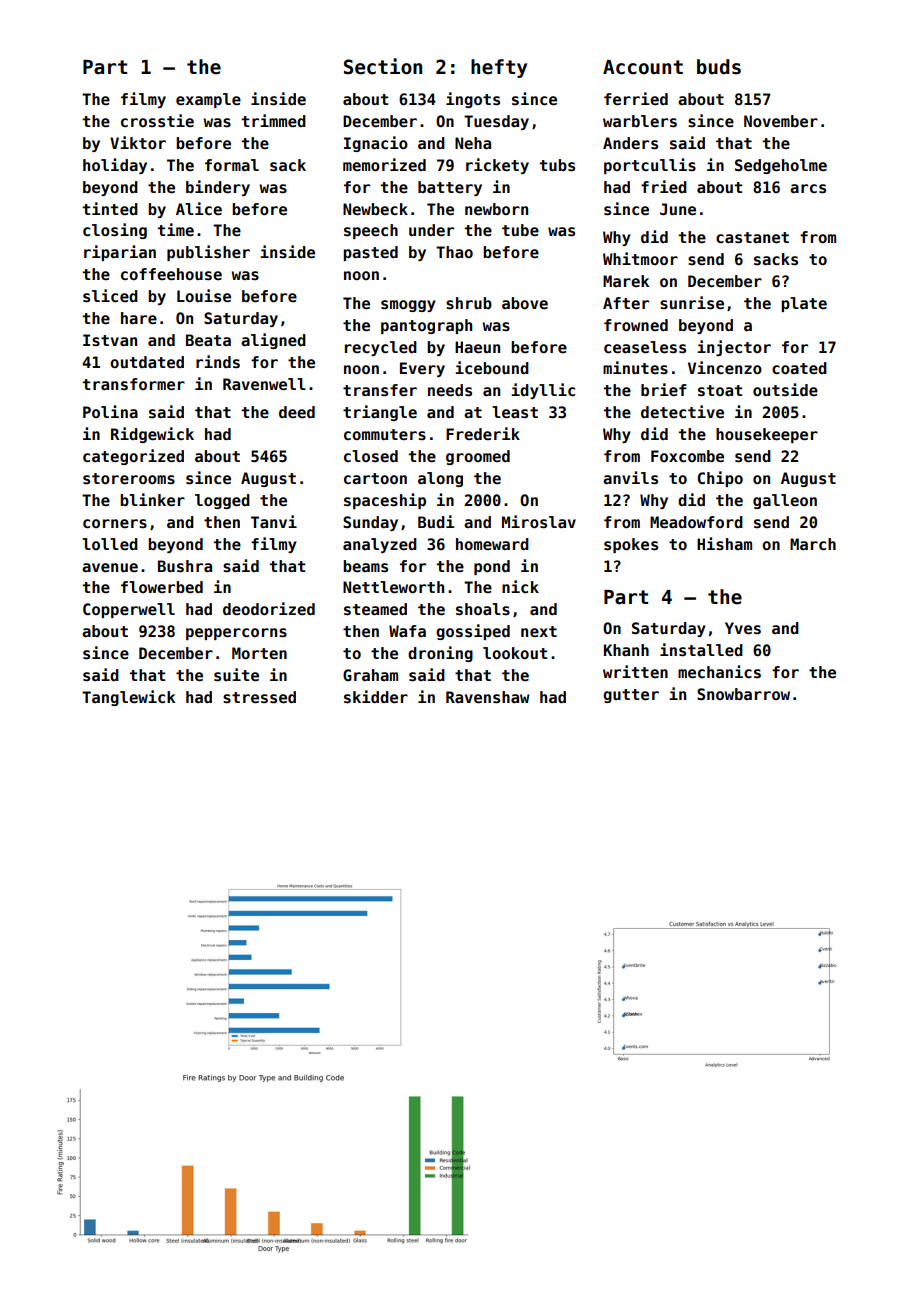 The height and width of the screenshot is (1308, 924). Describe the element at coordinates (692, 303) in the screenshot. I see `sunrise` at that location.
